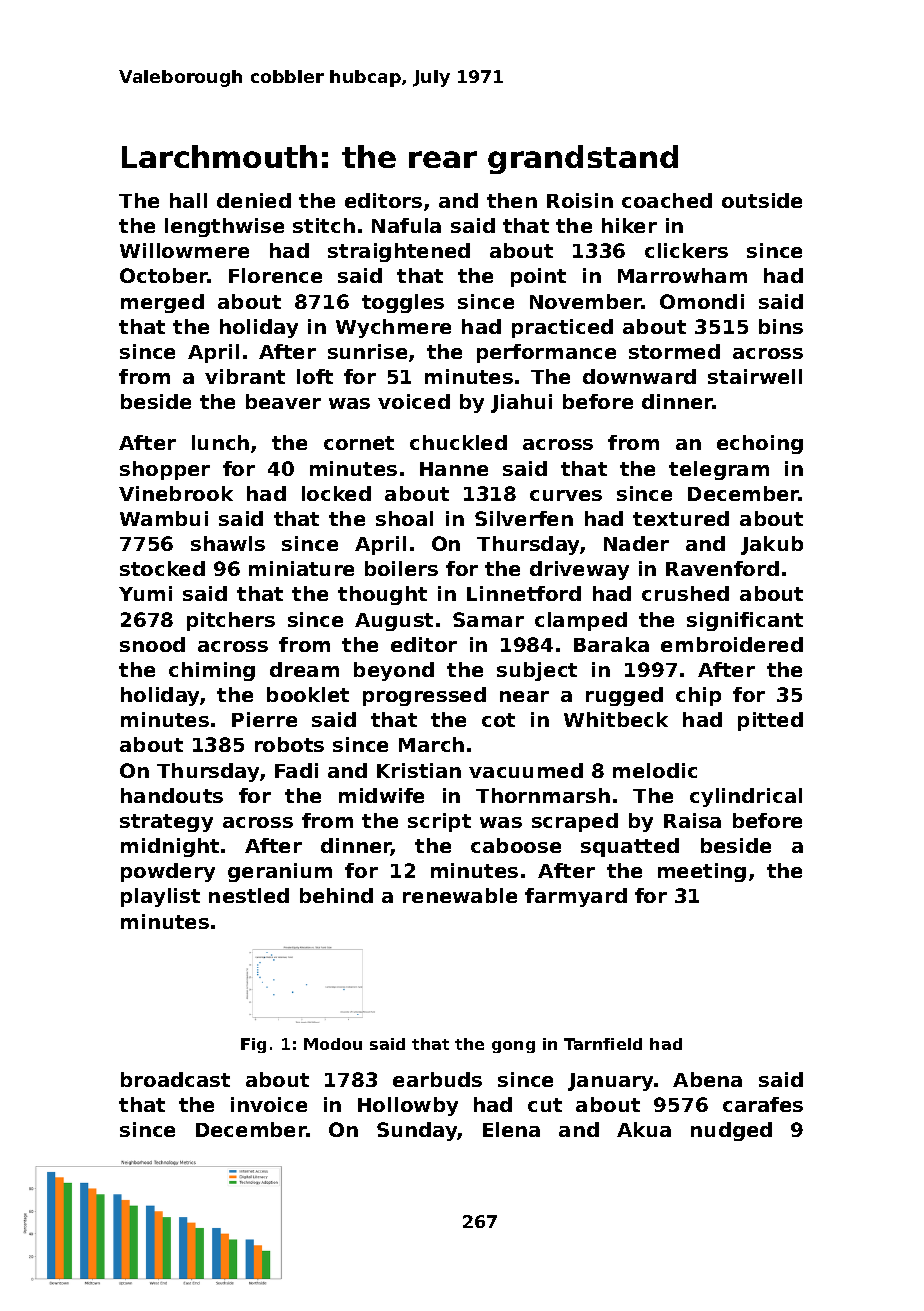  Describe the element at coordinates (562, 328) in the screenshot. I see `practiced` at that location.
